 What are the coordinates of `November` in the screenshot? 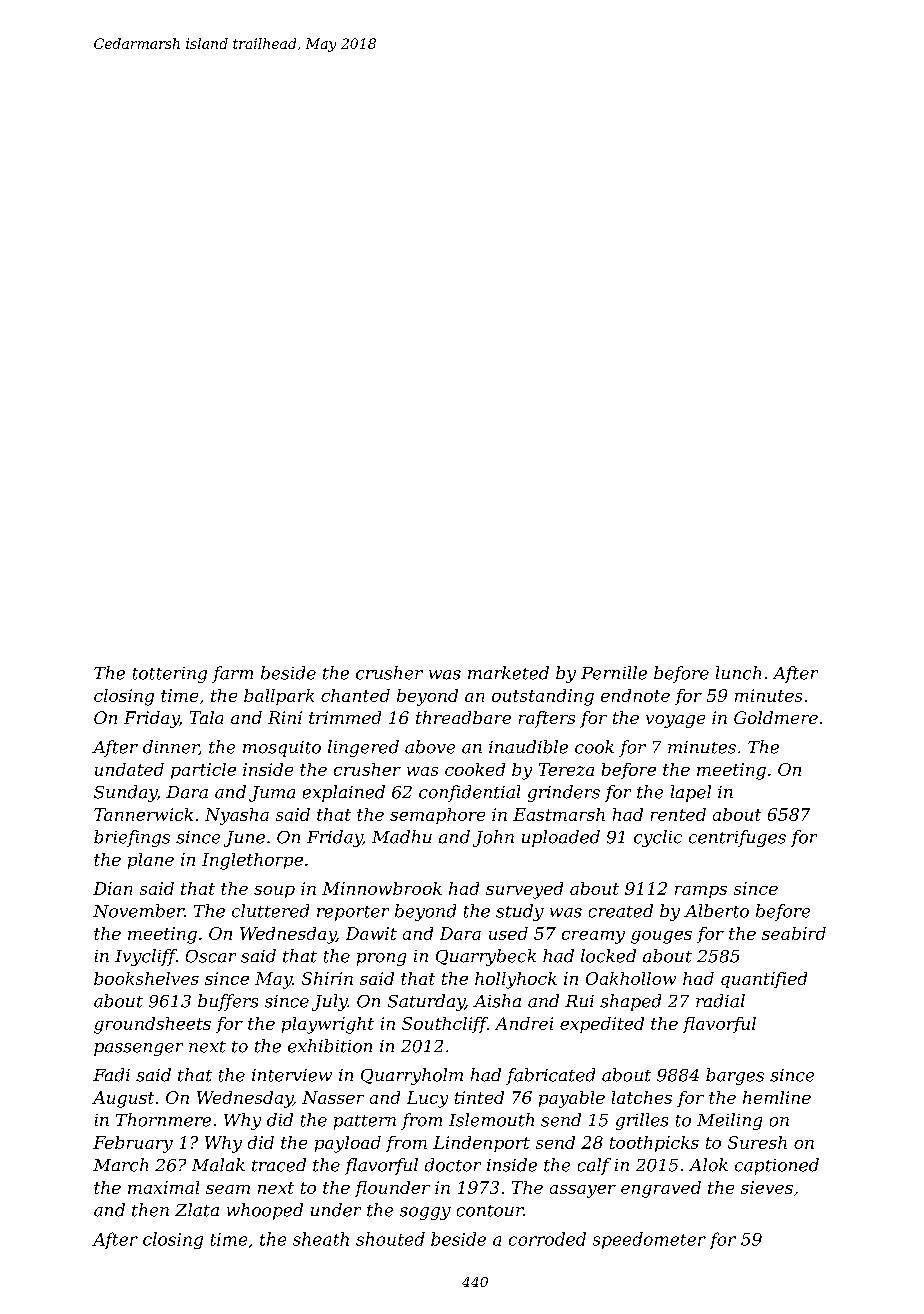 It's located at (138, 911).
